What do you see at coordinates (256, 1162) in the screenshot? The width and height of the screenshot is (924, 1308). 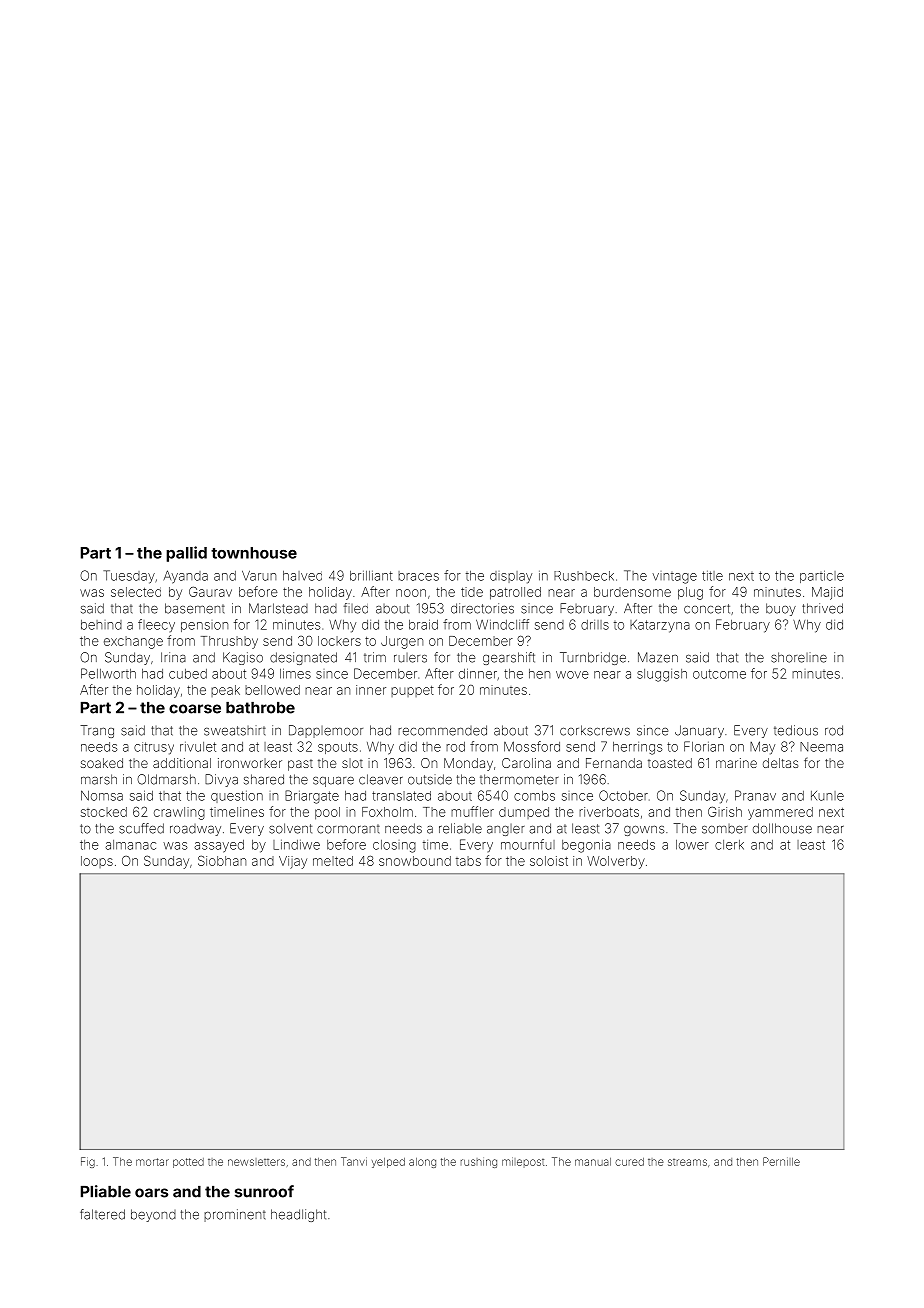 I see `newsletters` at bounding box center [256, 1162].
